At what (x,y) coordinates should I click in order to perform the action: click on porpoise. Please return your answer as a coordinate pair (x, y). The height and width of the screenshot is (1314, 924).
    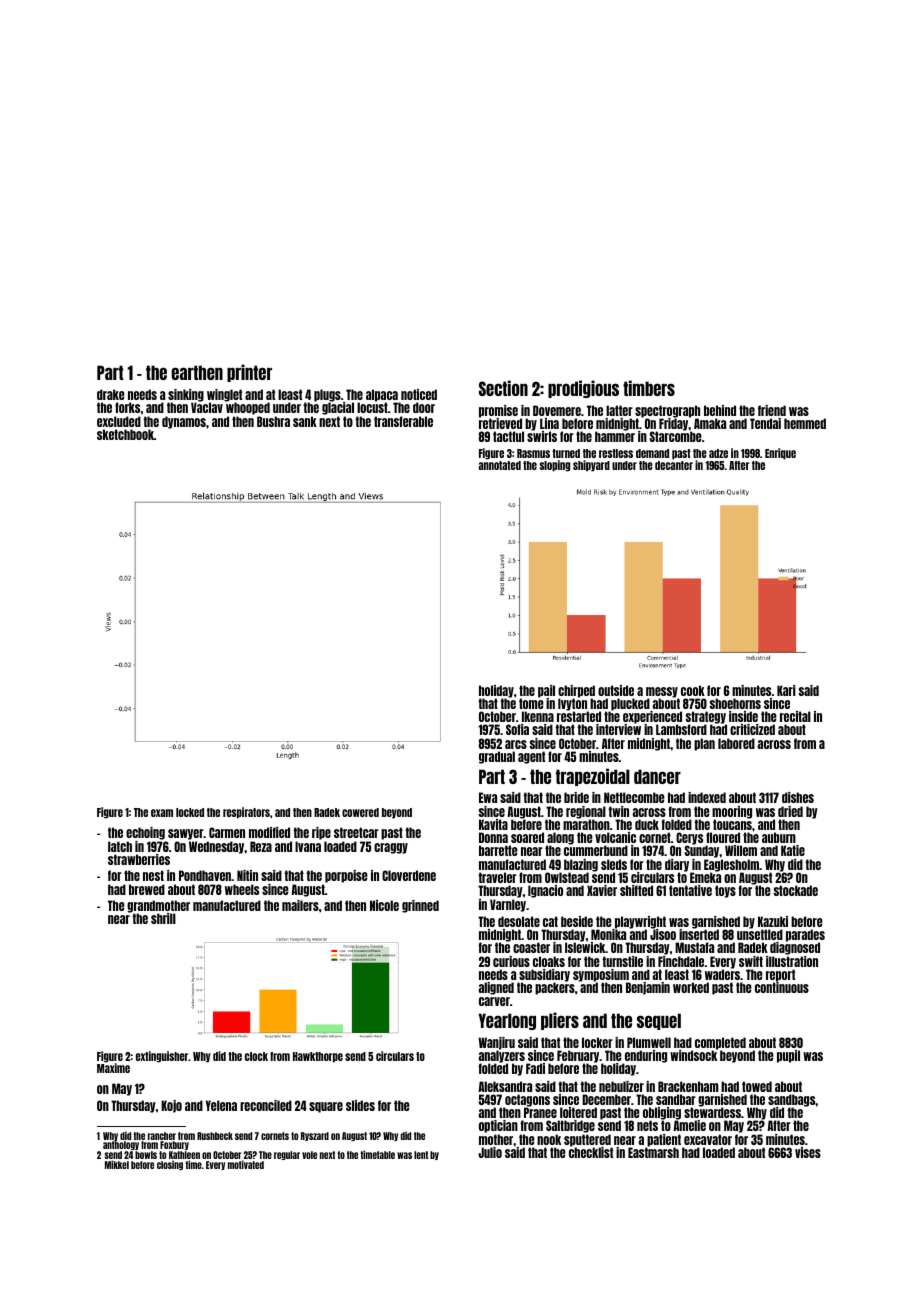
    Looking at the image, I should click on (346, 876).
